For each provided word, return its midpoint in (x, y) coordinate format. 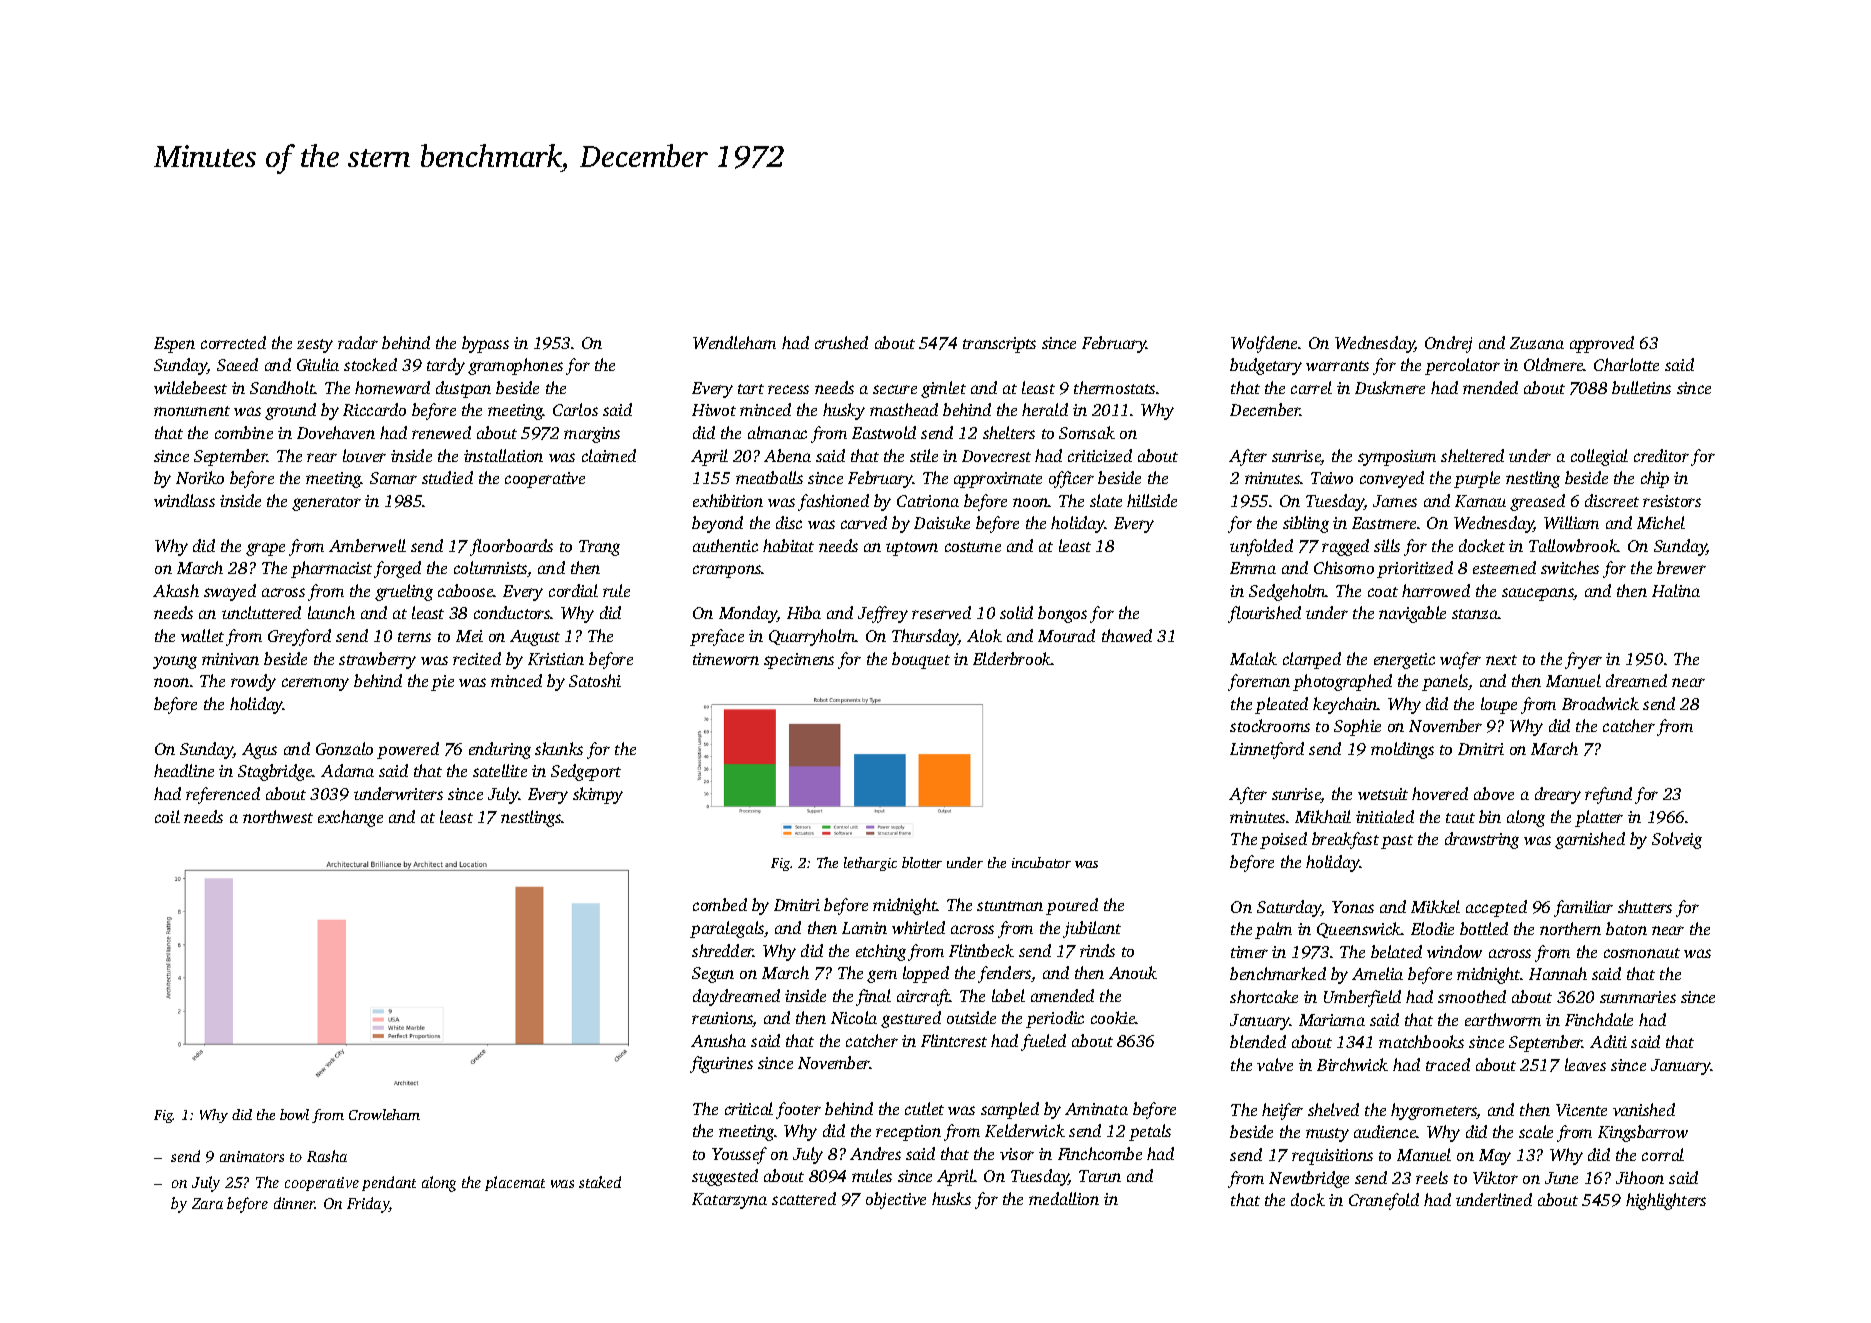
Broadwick (1600, 703)
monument (192, 411)
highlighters (1666, 1201)
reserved (941, 612)
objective (896, 1200)
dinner (294, 1203)
